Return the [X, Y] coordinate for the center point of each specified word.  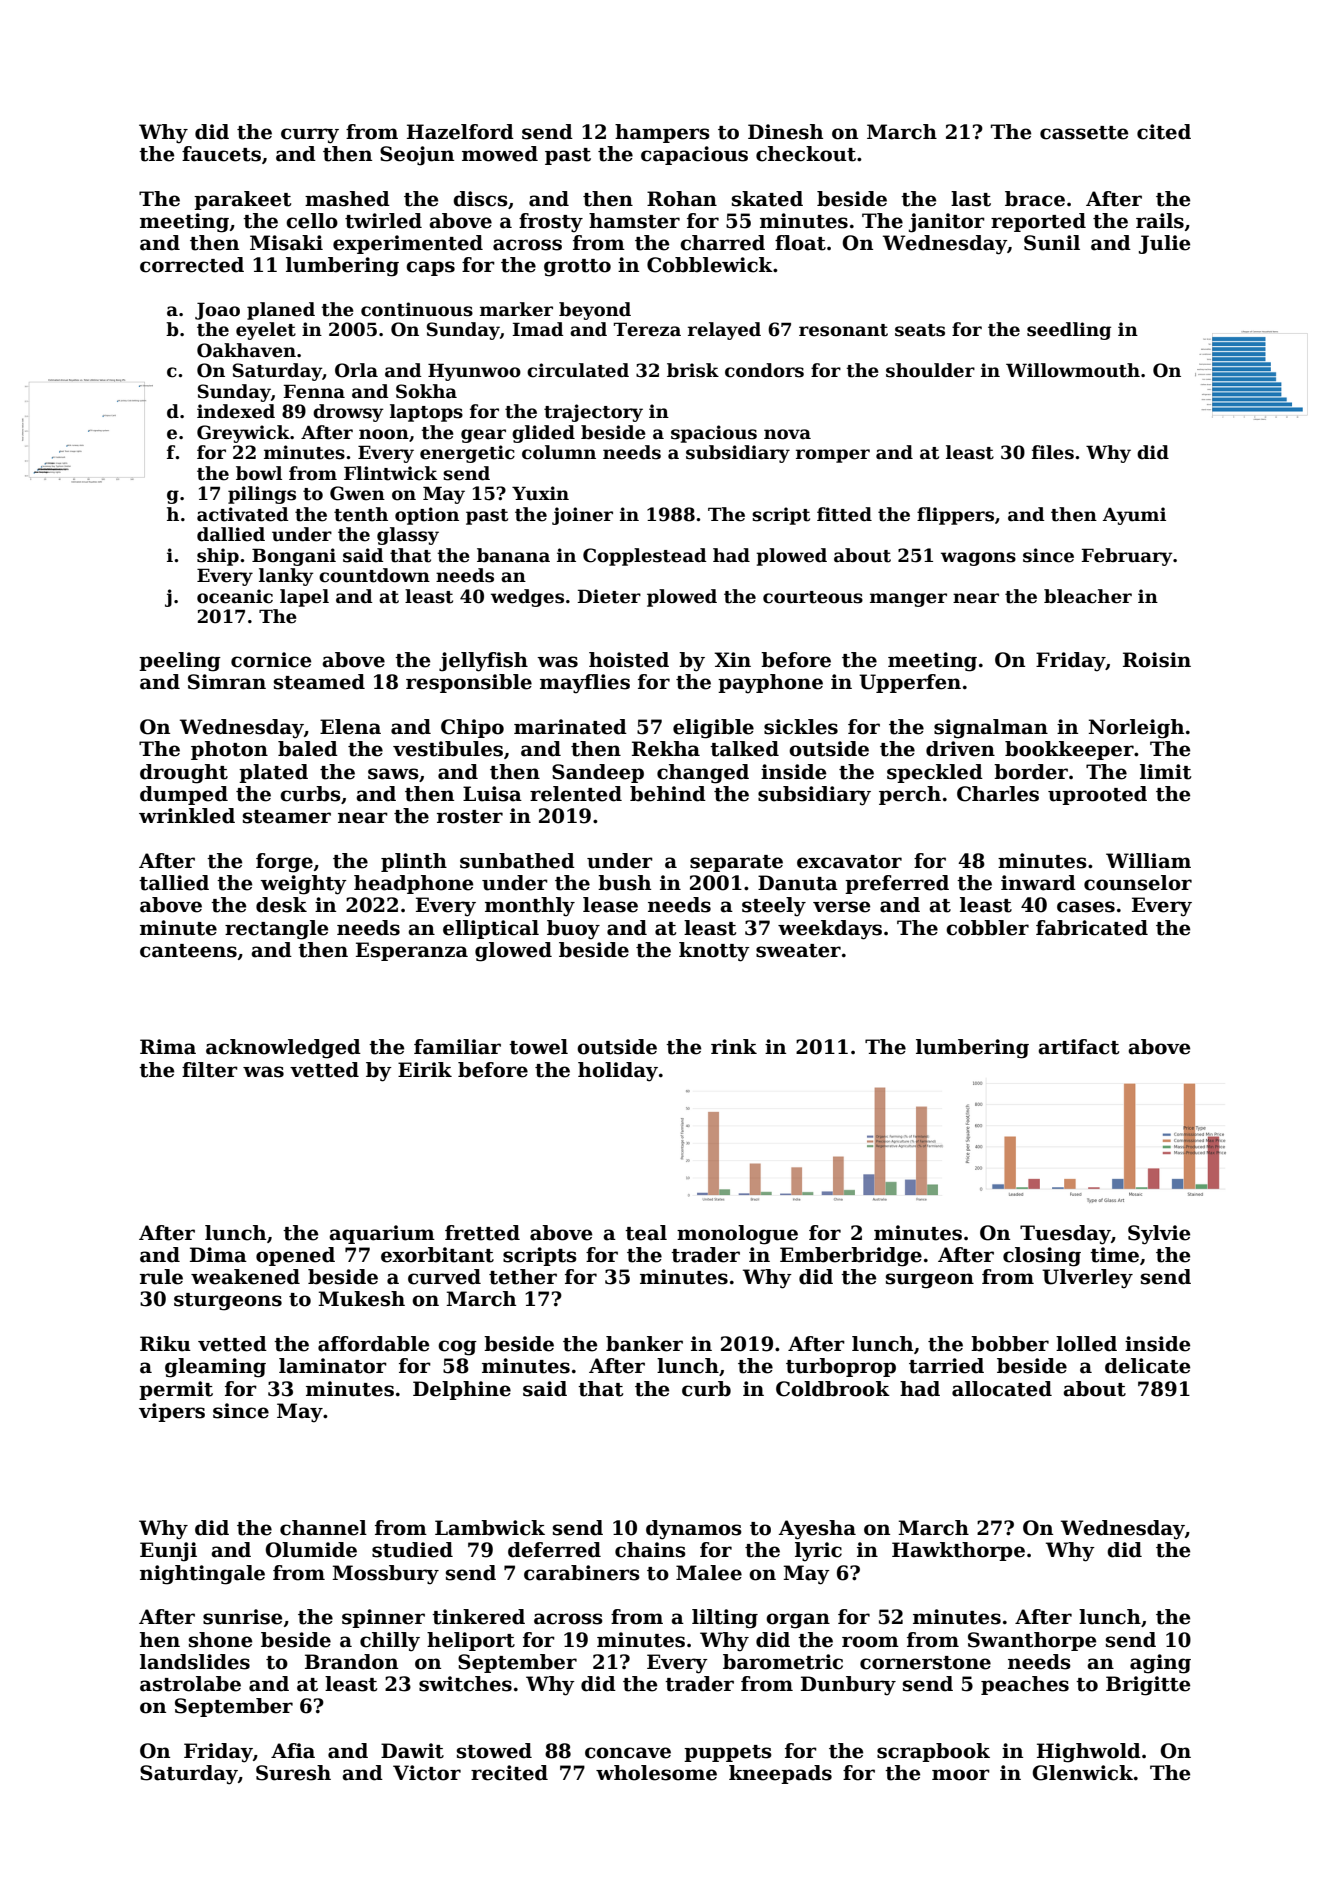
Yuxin [540, 493]
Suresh [293, 1773]
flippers [955, 516]
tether [523, 1277]
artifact [1078, 1047]
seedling [1069, 331]
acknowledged [283, 1049]
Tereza [647, 329]
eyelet [266, 331]
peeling [180, 662]
